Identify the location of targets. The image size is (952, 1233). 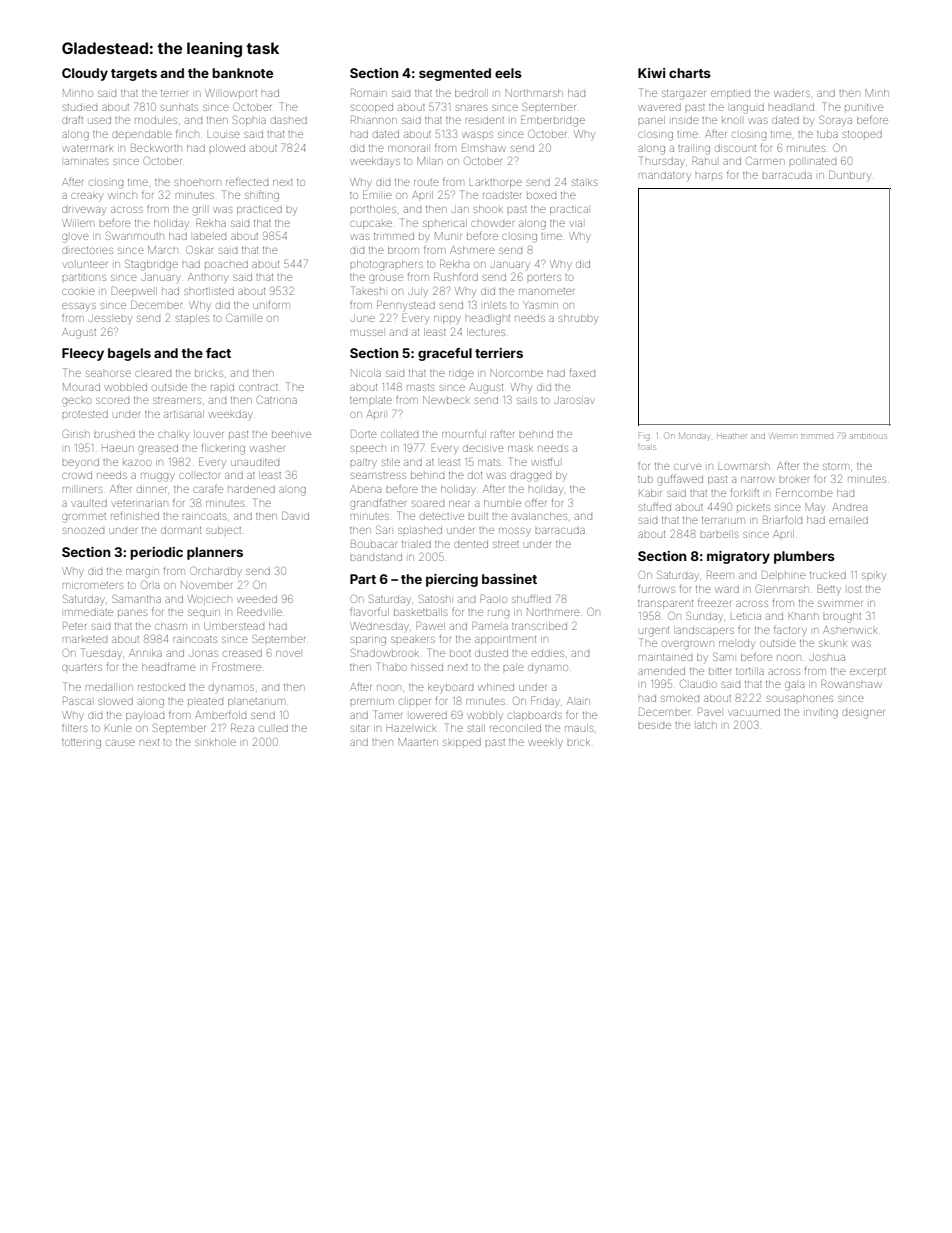
(134, 75).
